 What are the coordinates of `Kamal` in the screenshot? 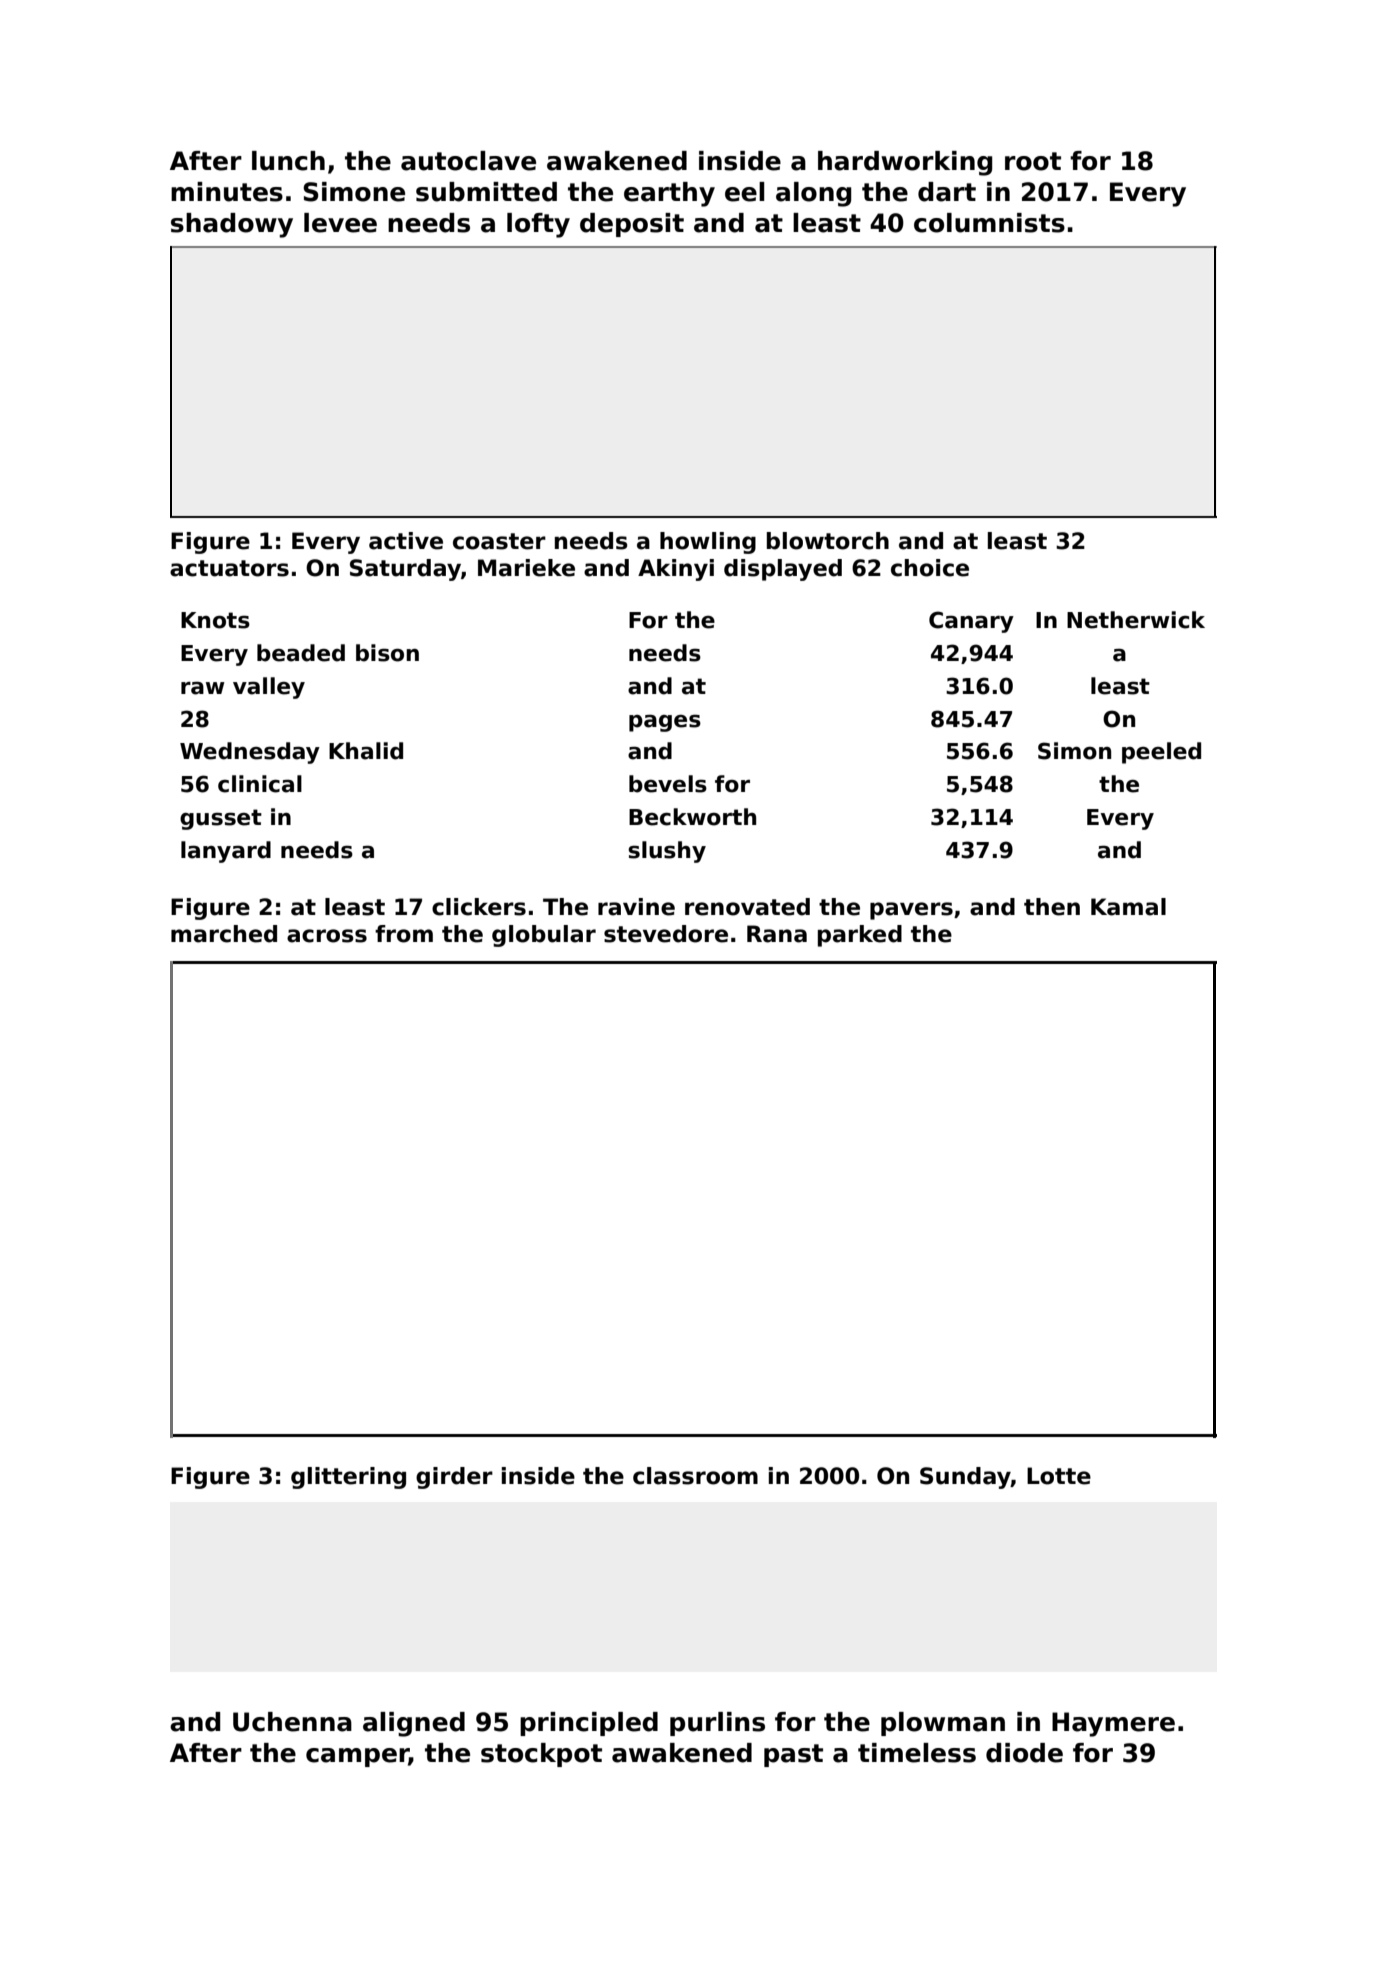 It's located at (1128, 907).
